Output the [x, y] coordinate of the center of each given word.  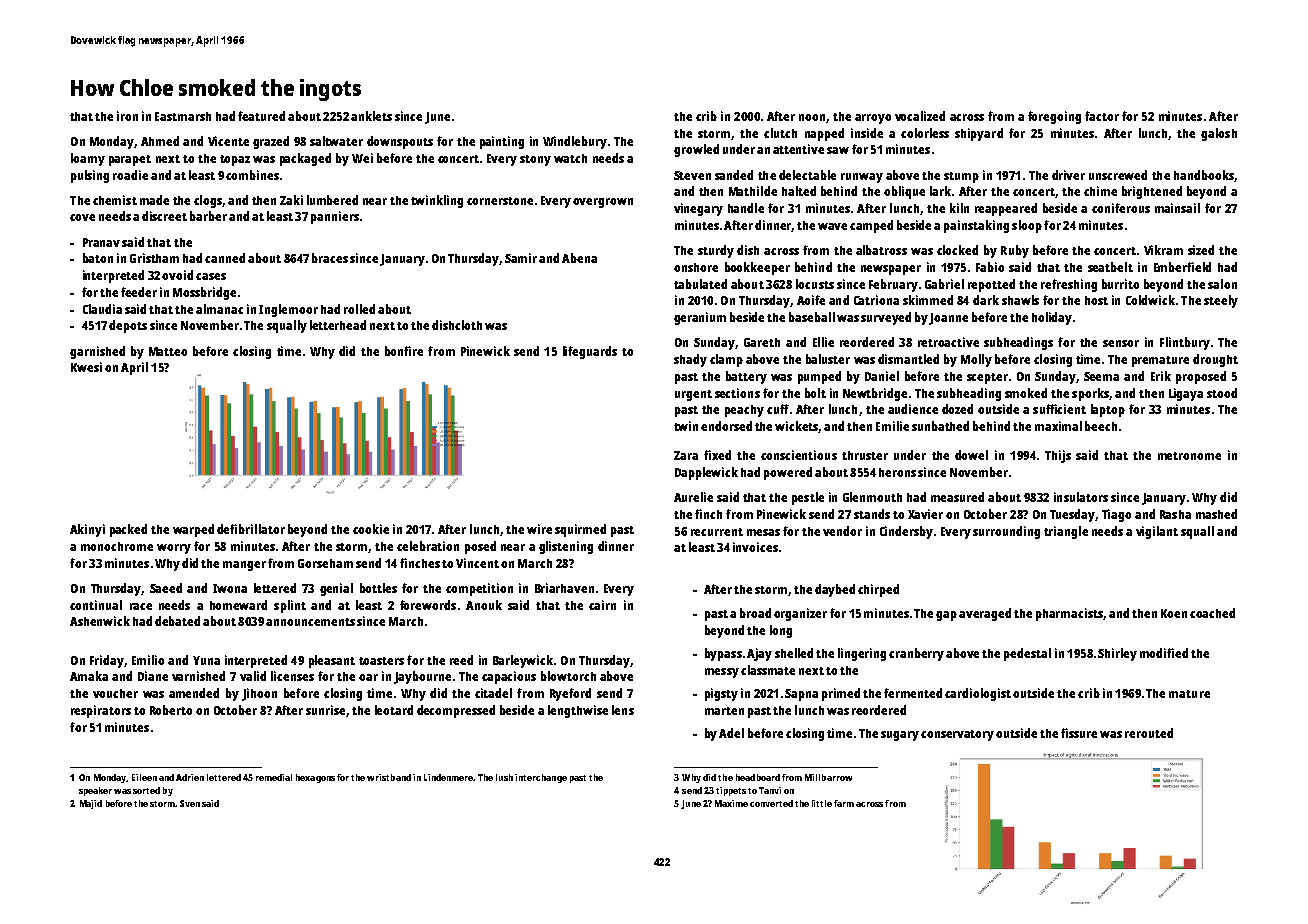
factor [1102, 116]
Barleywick [523, 661]
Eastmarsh [183, 116]
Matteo [168, 351]
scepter [987, 378]
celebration [428, 546]
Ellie [823, 342]
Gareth [762, 342]
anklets [371, 116]
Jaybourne [422, 677]
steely [1221, 301]
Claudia [102, 309]
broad [755, 613]
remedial [274, 777]
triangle [1066, 532]
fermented [913, 693]
